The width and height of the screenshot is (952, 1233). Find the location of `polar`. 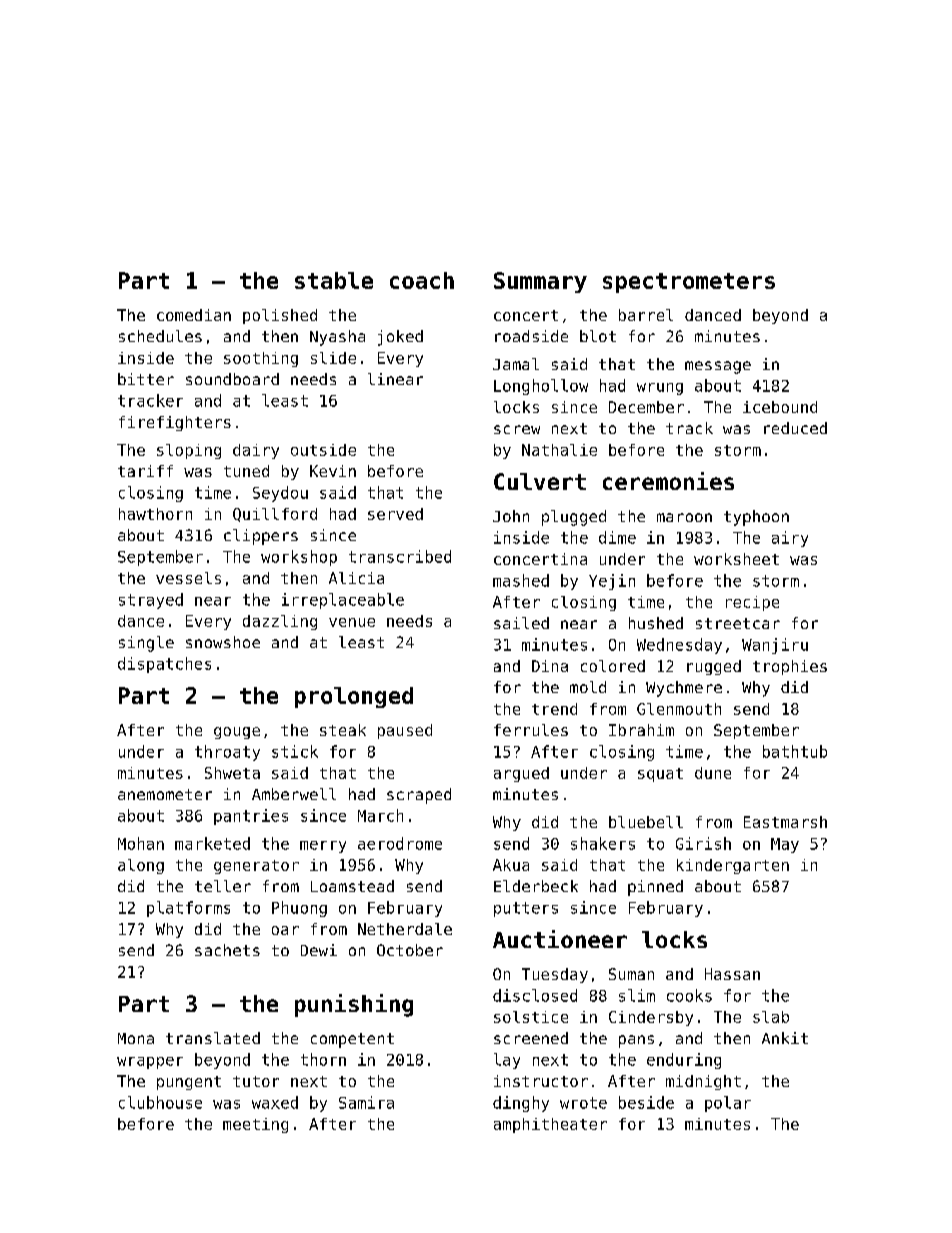

polar is located at coordinates (728, 1104).
